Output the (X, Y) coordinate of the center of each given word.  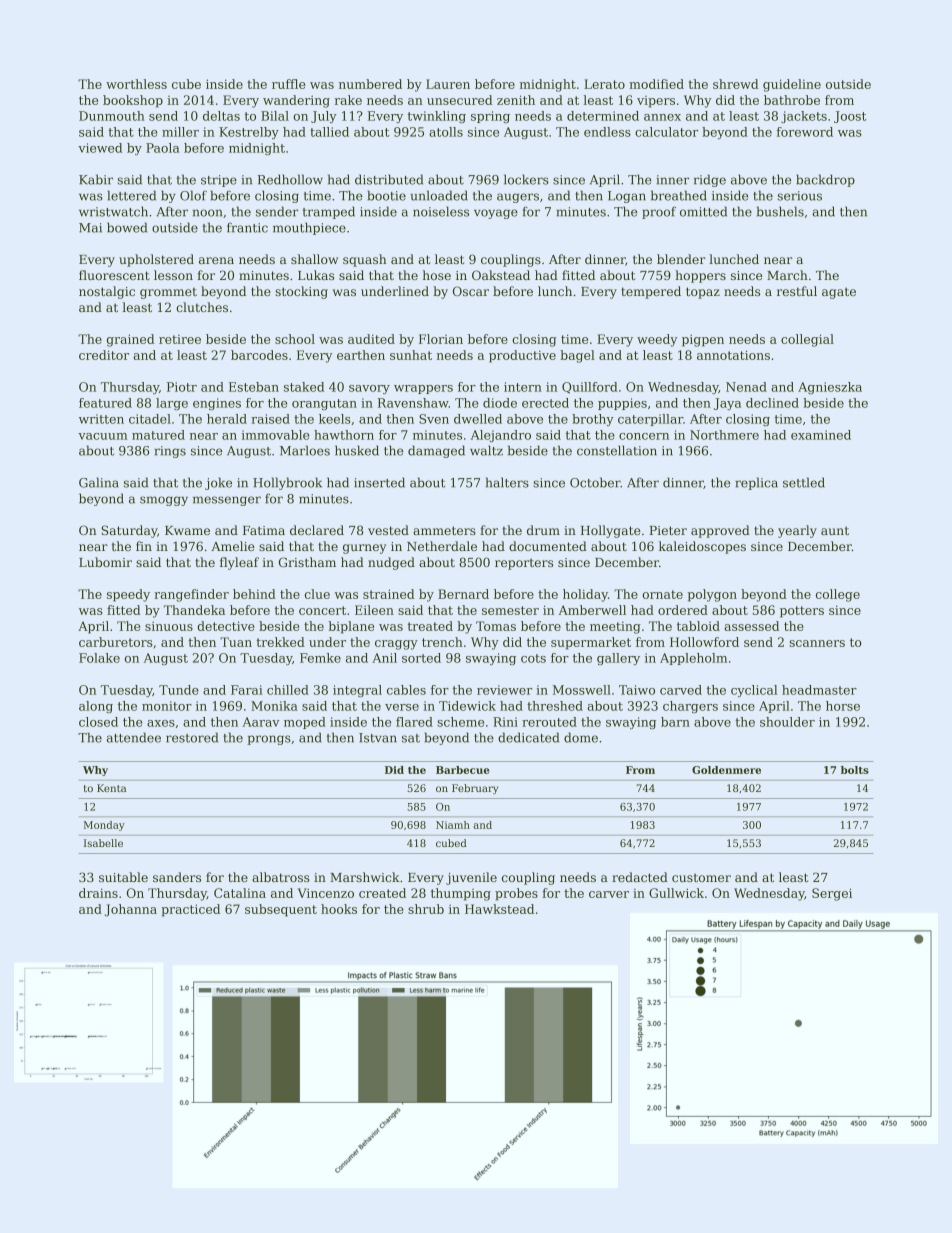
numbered (370, 84)
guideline (792, 85)
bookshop (133, 101)
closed (98, 722)
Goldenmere (726, 770)
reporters (524, 564)
